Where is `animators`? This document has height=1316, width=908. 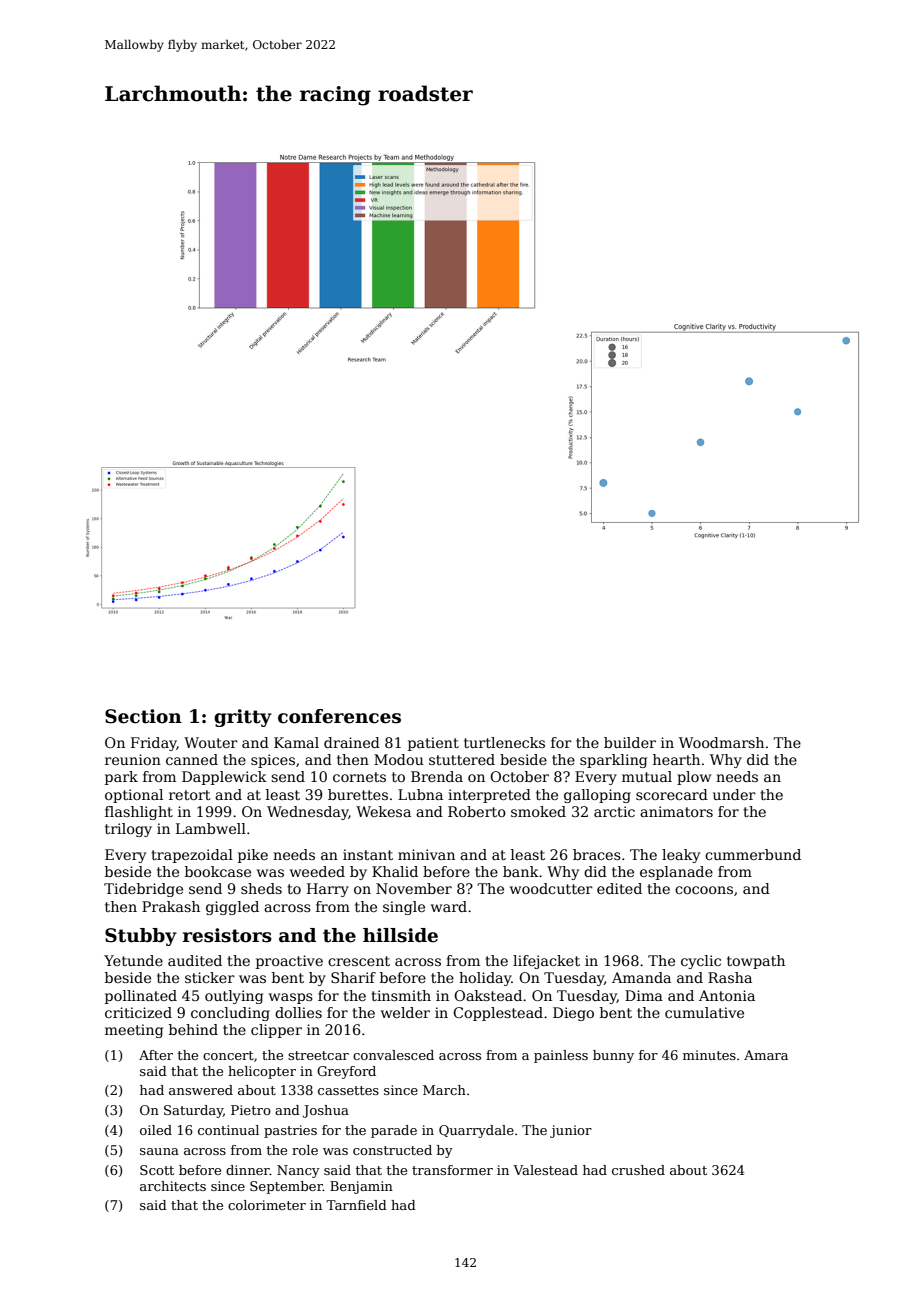
animators is located at coordinates (676, 811).
